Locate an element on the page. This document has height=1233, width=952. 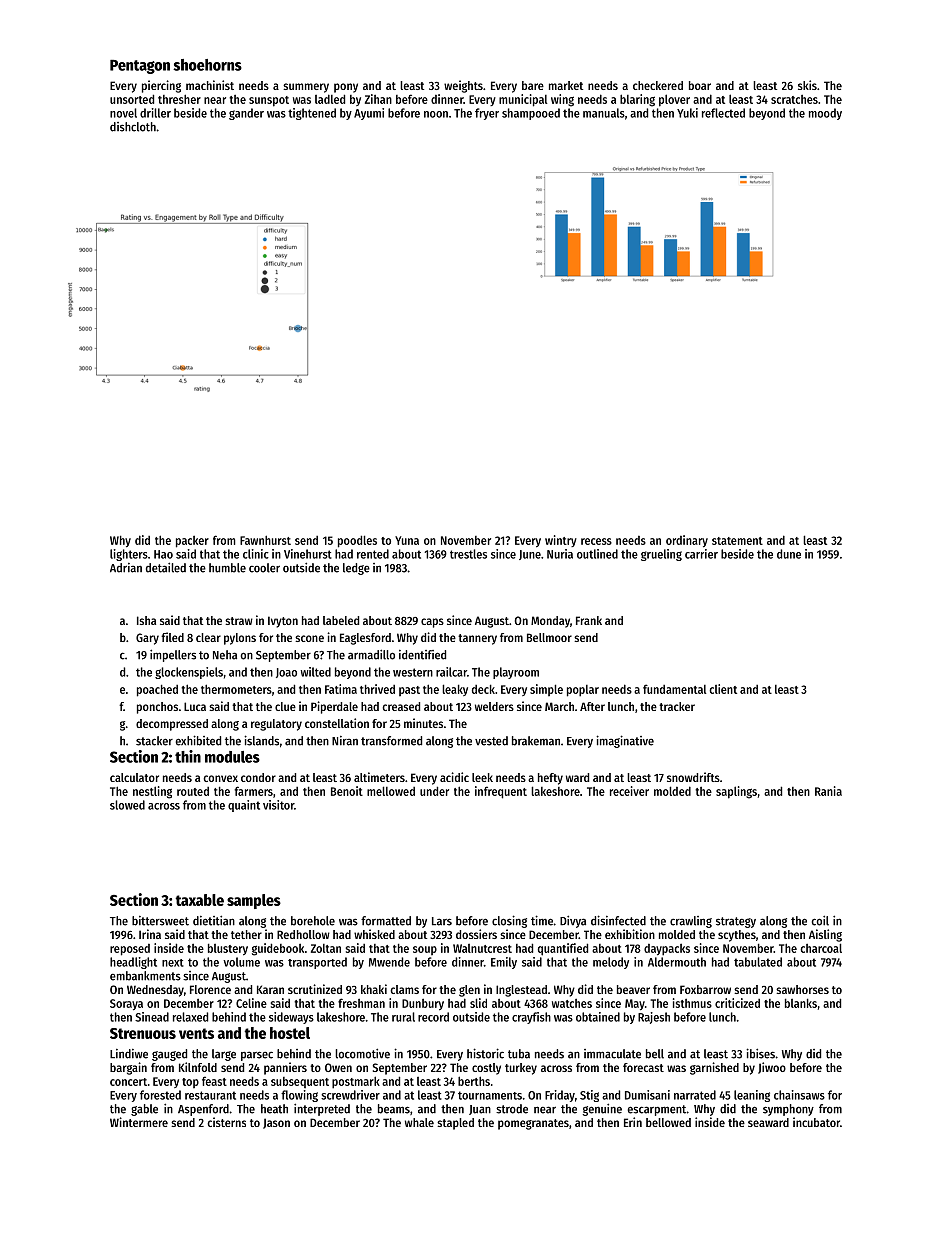
thermometers is located at coordinates (236, 689).
